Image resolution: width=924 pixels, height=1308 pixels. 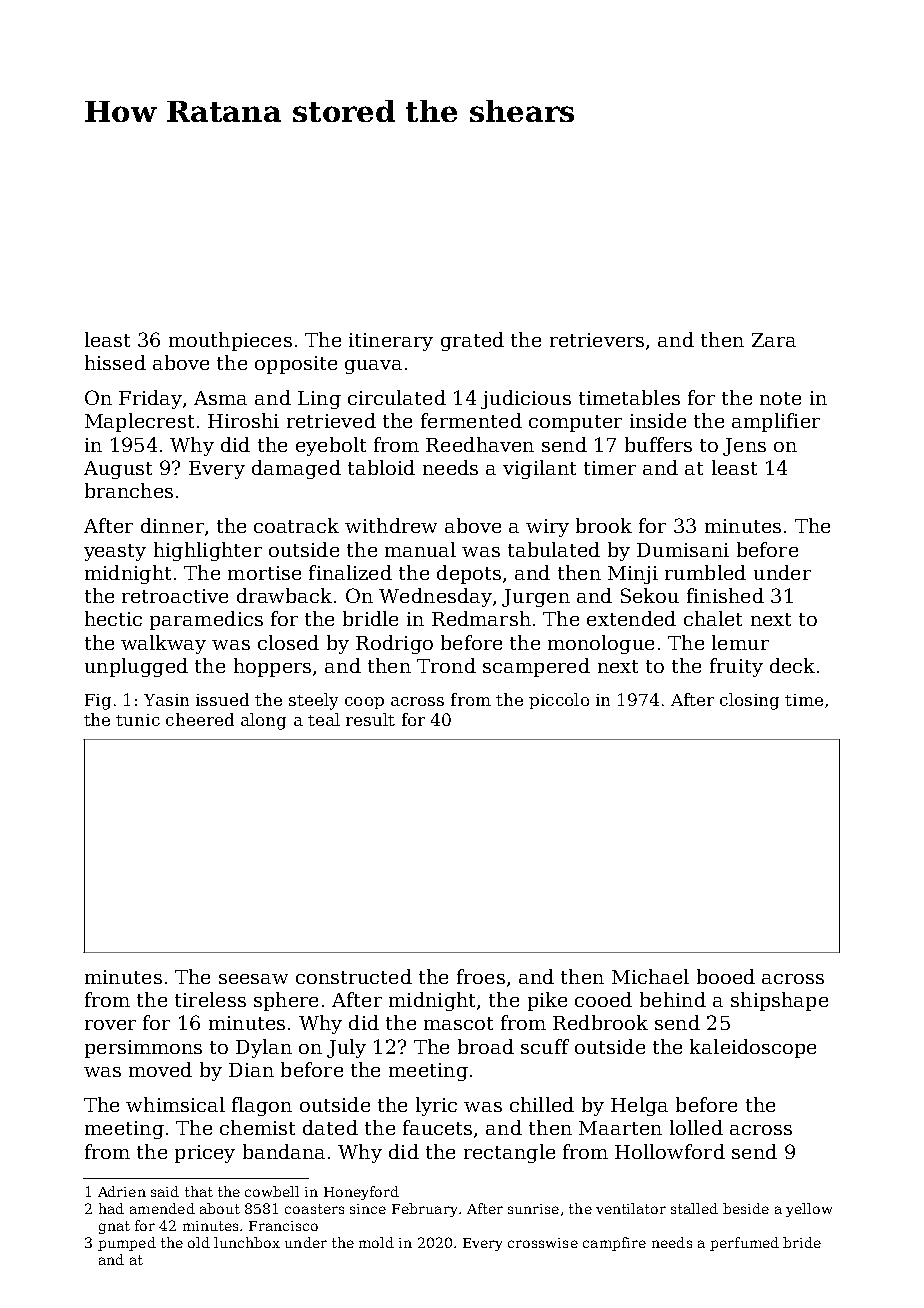 I want to click on sphere, so click(x=286, y=1001).
